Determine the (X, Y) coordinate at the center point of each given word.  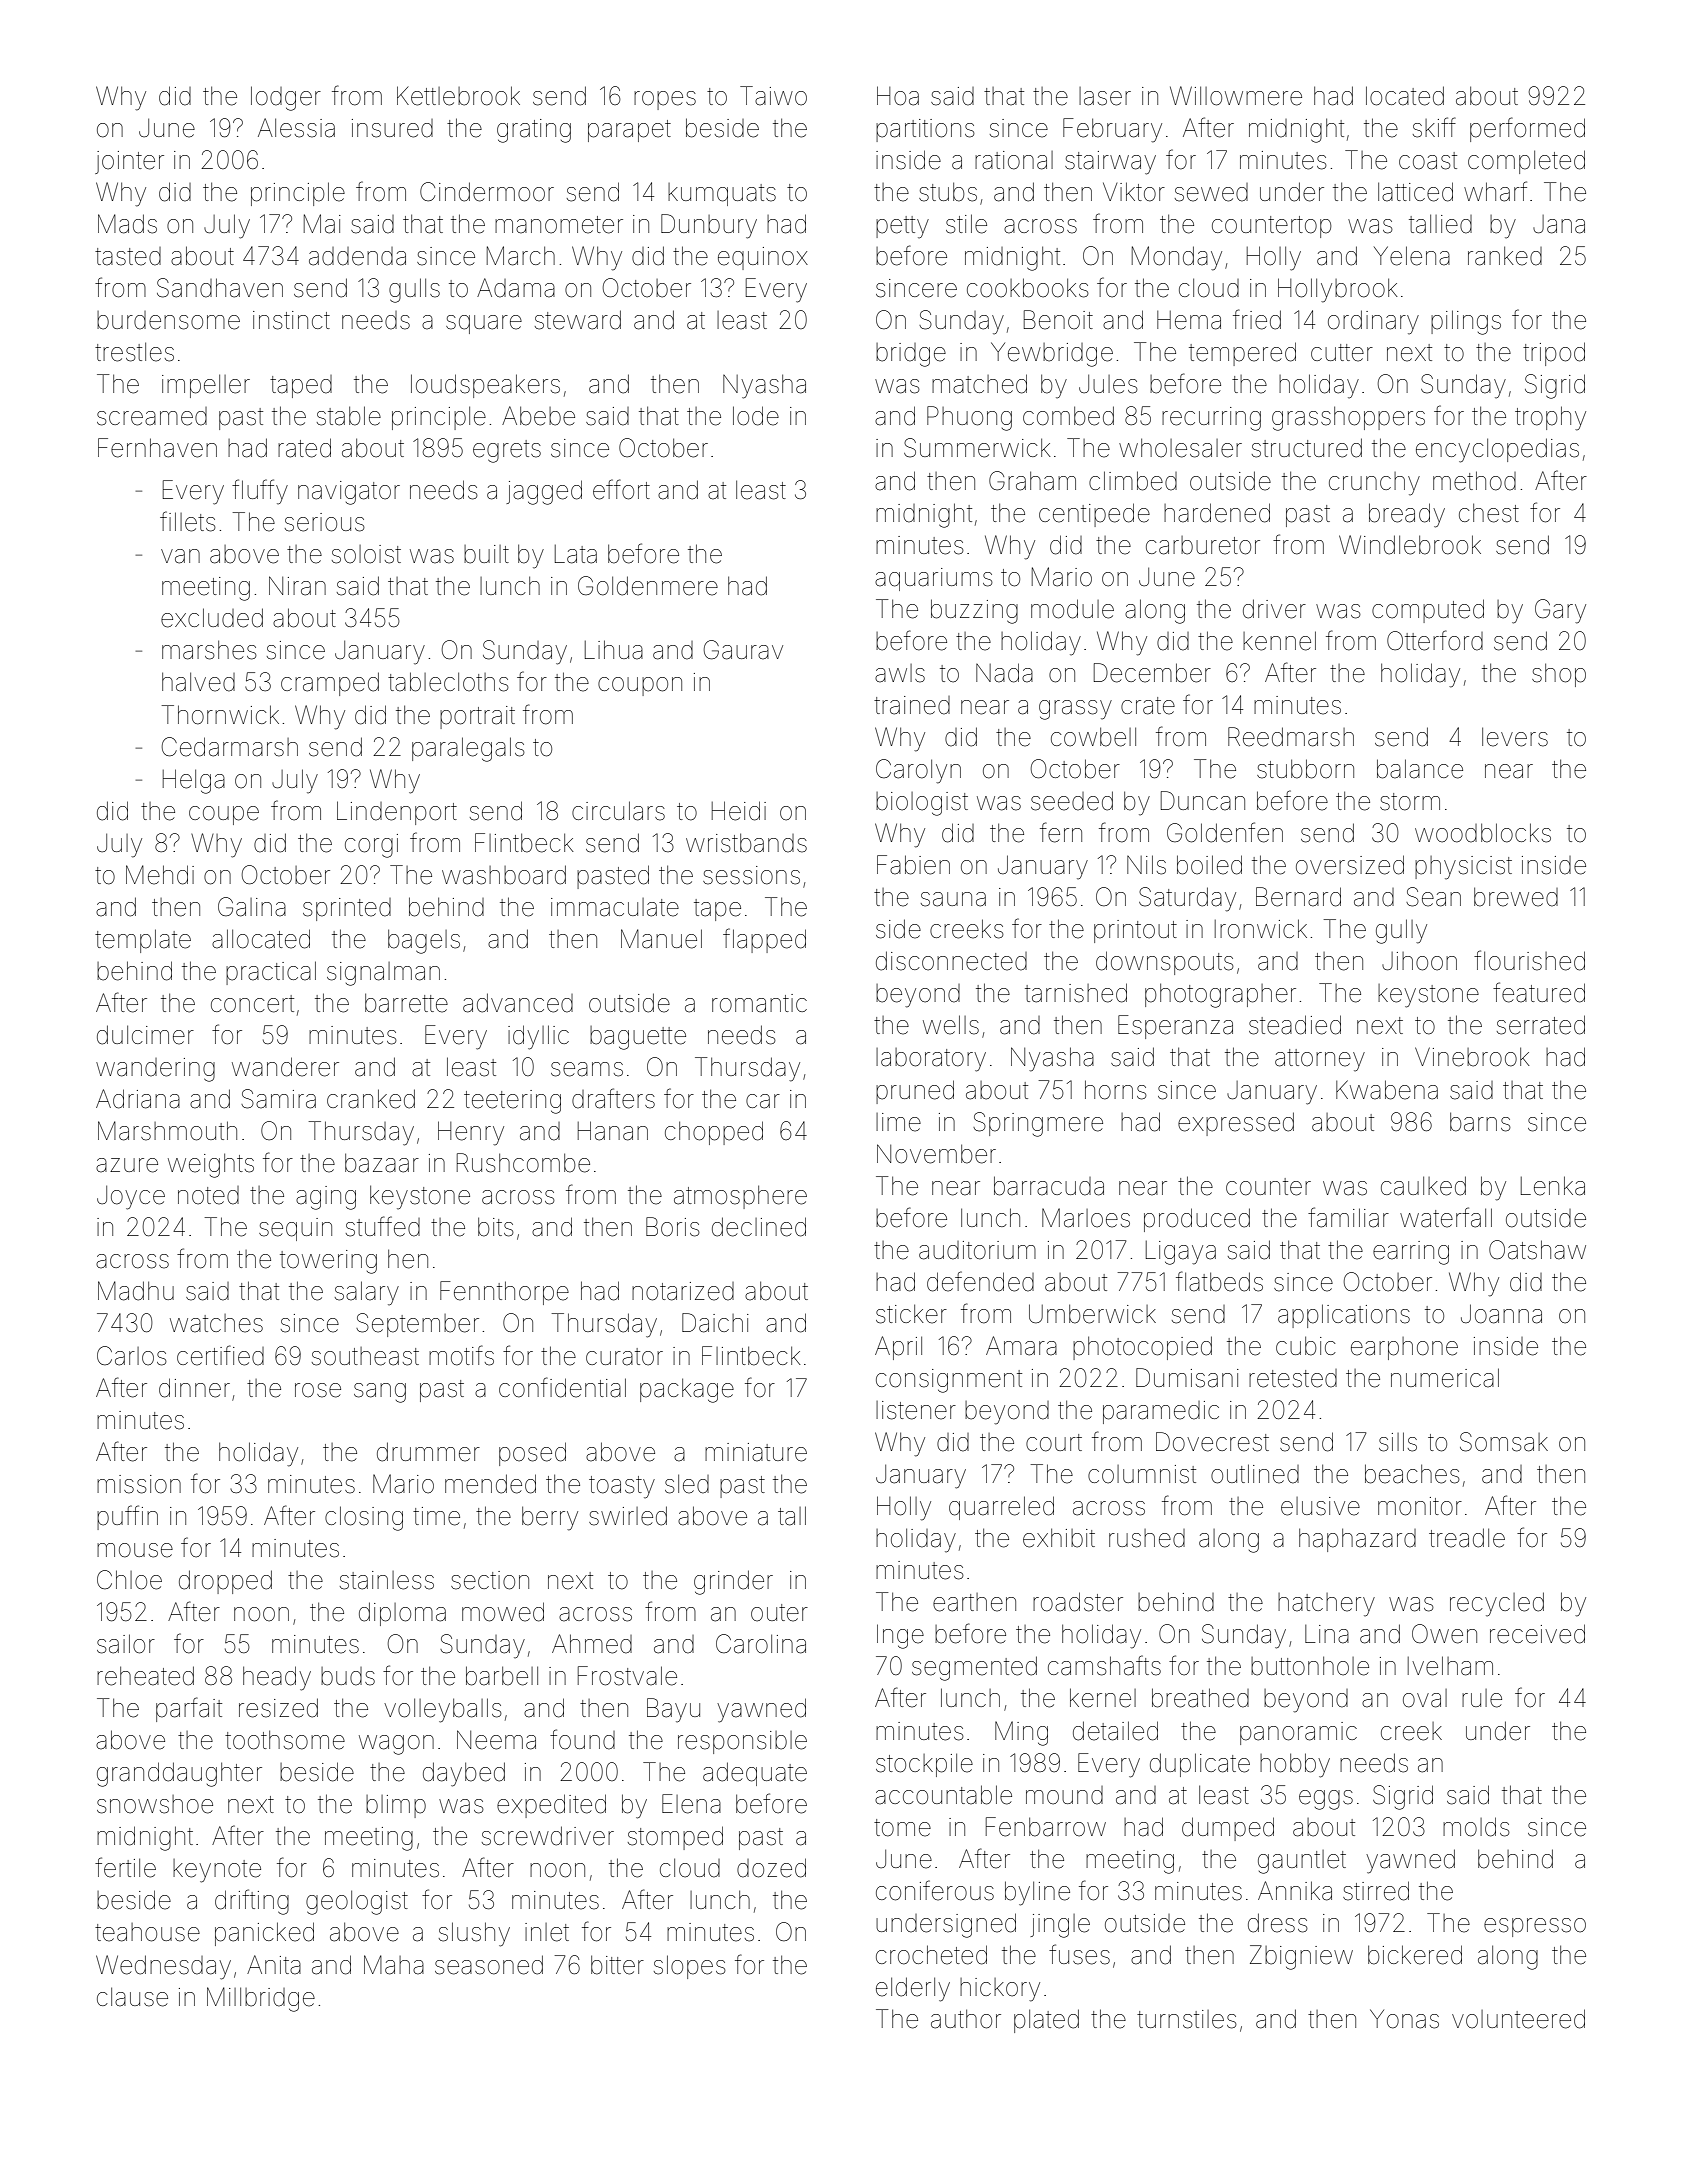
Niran (297, 586)
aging (326, 1198)
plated (1046, 2021)
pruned (915, 1092)
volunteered (1518, 2019)
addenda (357, 256)
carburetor (1203, 545)
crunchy (1374, 484)
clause (132, 1997)
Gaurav (743, 650)
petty (902, 227)
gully (1401, 931)
